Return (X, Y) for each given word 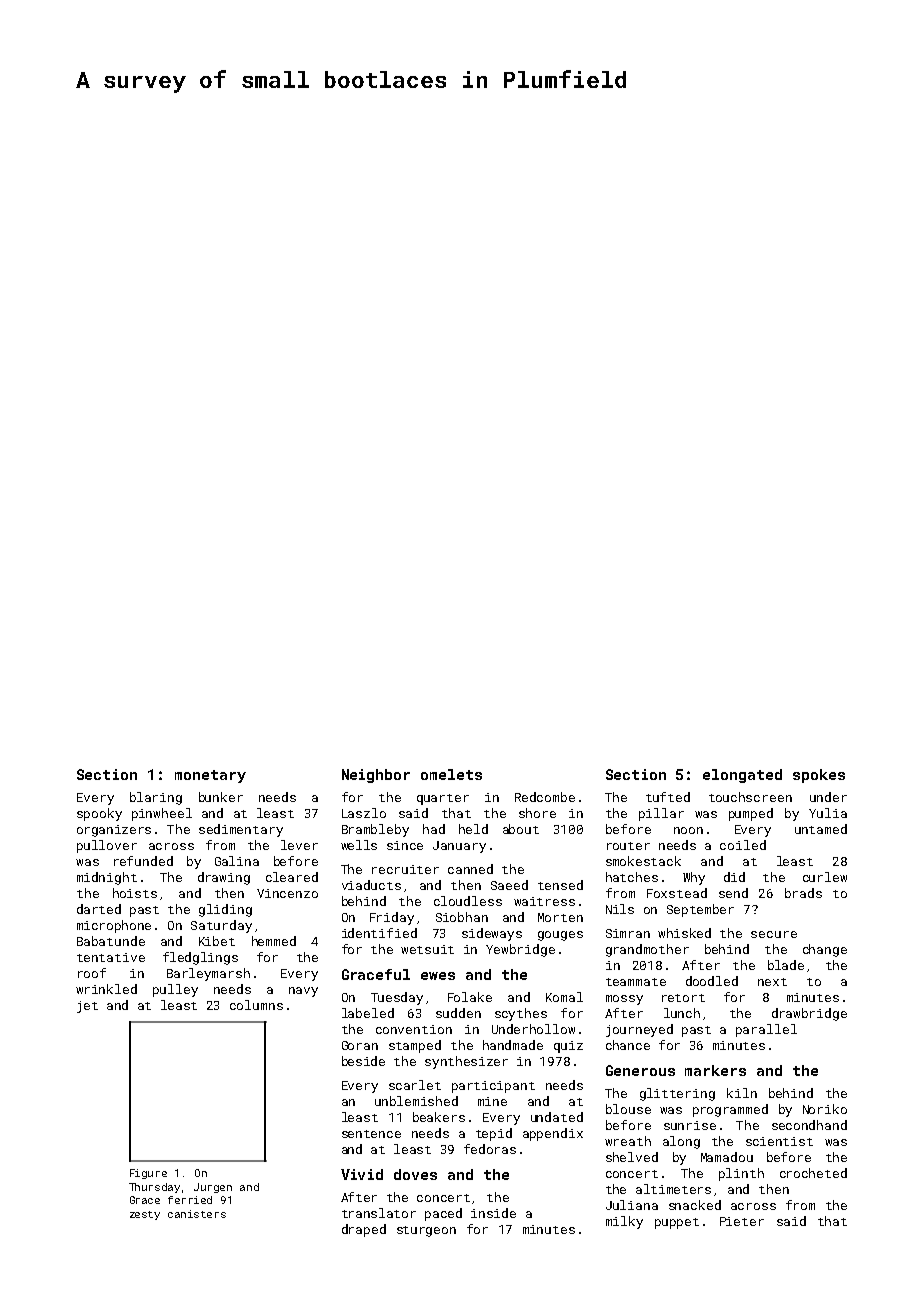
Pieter (742, 1221)
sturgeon (426, 1231)
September (700, 910)
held (473, 829)
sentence (371, 1134)
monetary (210, 776)
